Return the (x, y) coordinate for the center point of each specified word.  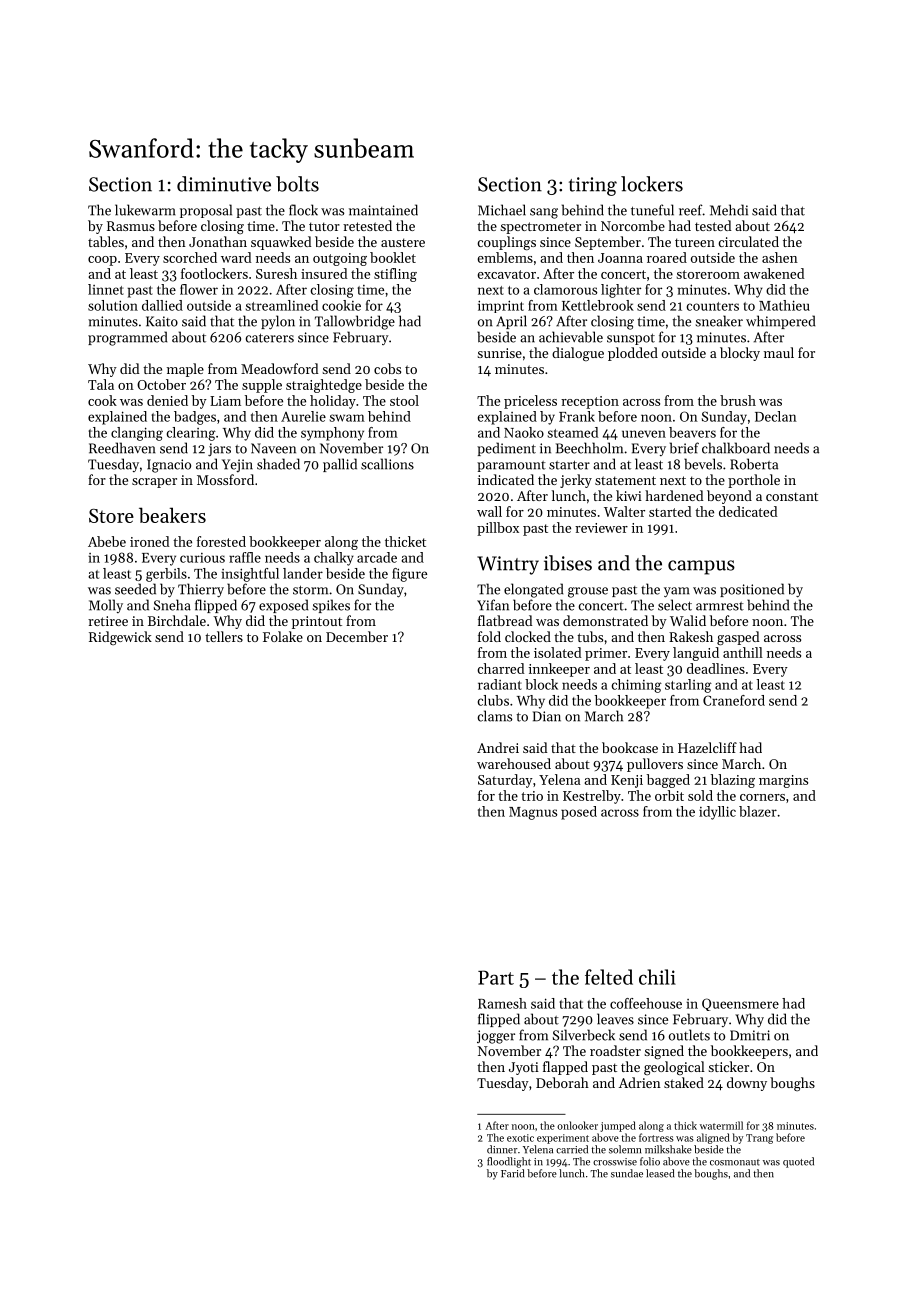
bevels (703, 464)
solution (113, 305)
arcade (377, 557)
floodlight (509, 1162)
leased (660, 1173)
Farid (512, 1173)
